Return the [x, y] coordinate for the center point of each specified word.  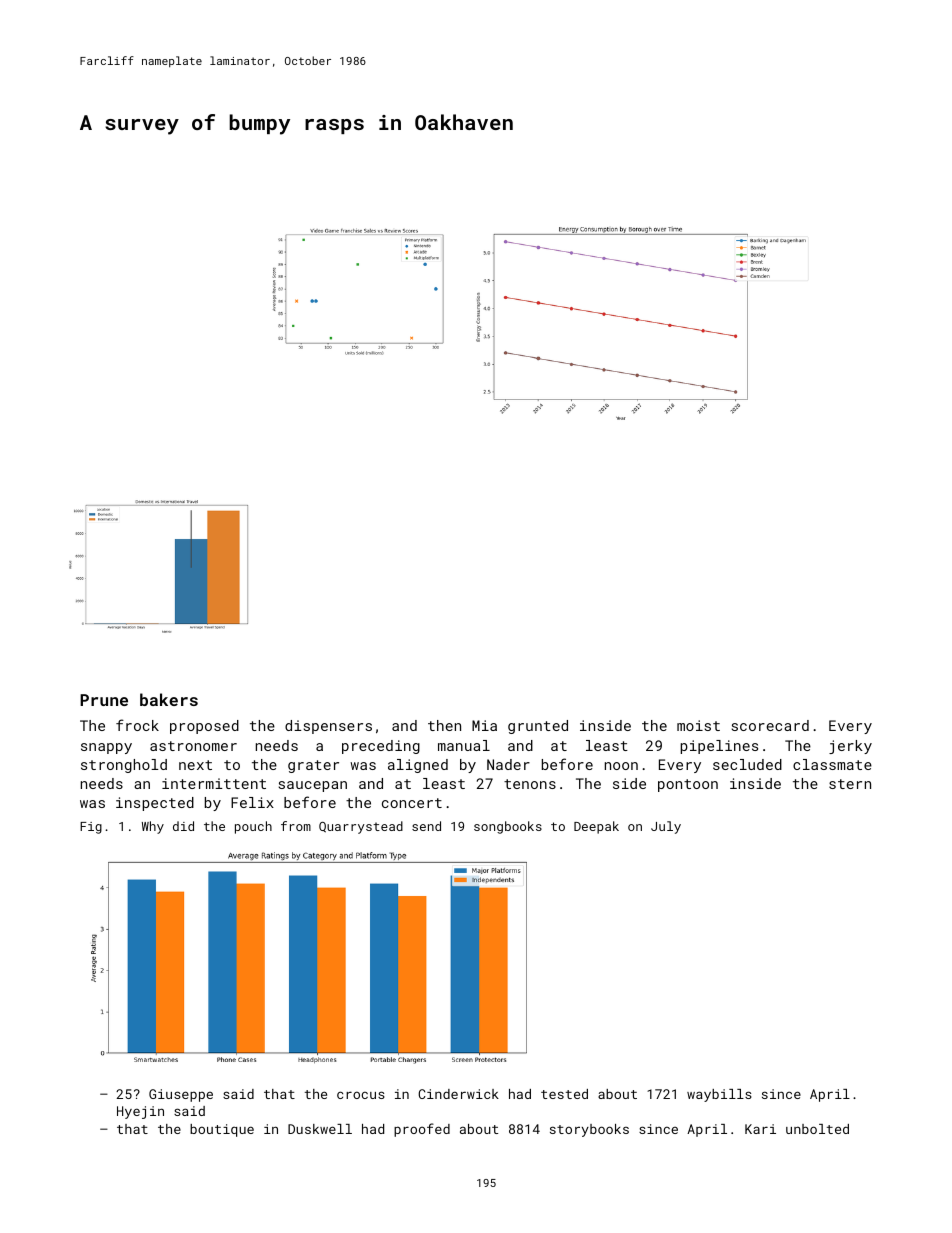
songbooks [508, 827]
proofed [422, 1130]
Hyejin [140, 1112]
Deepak [596, 827]
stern [850, 784]
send [426, 826]
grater [313, 766]
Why [153, 827]
